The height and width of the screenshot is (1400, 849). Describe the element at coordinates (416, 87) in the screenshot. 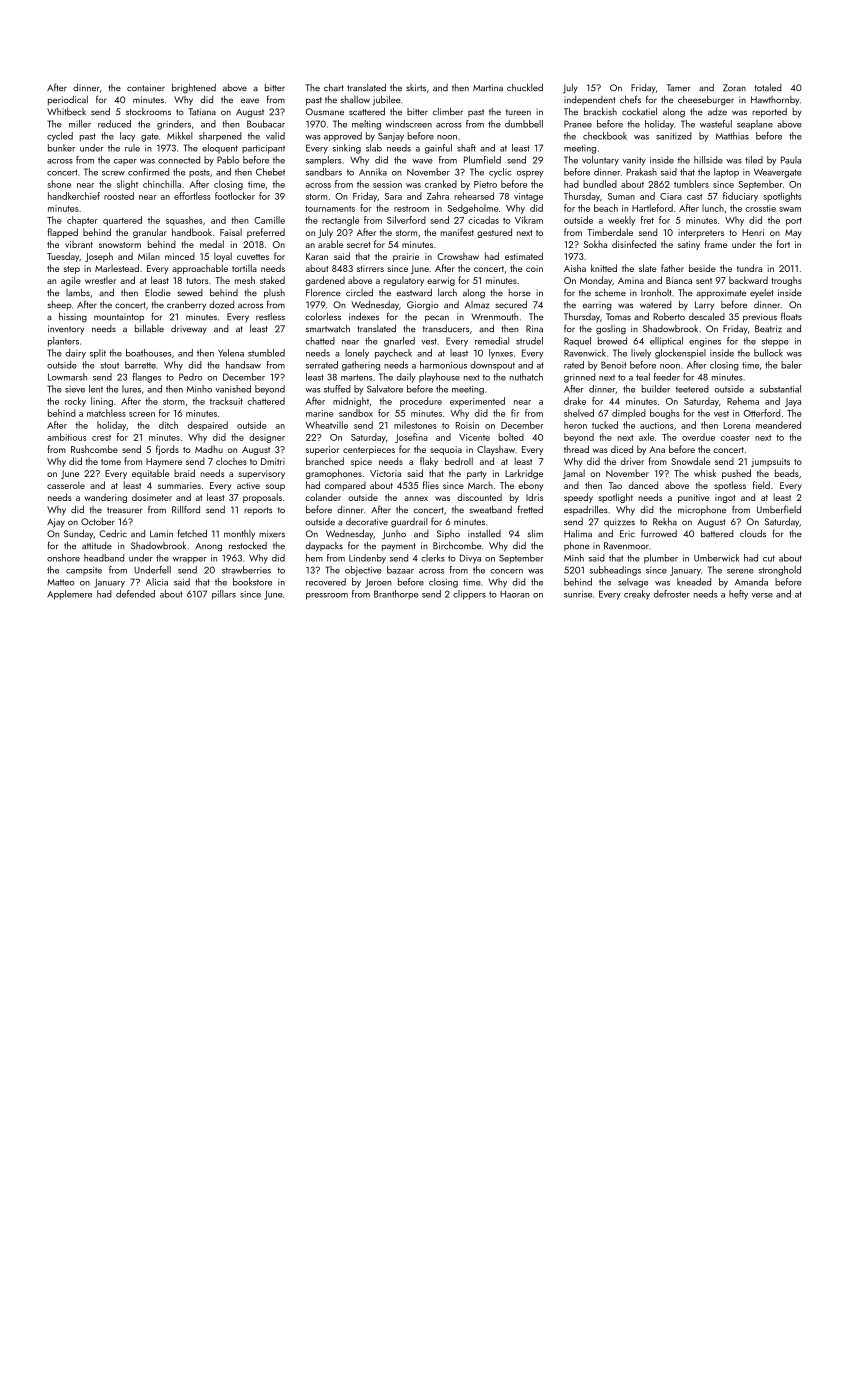

I see `skirts` at that location.
